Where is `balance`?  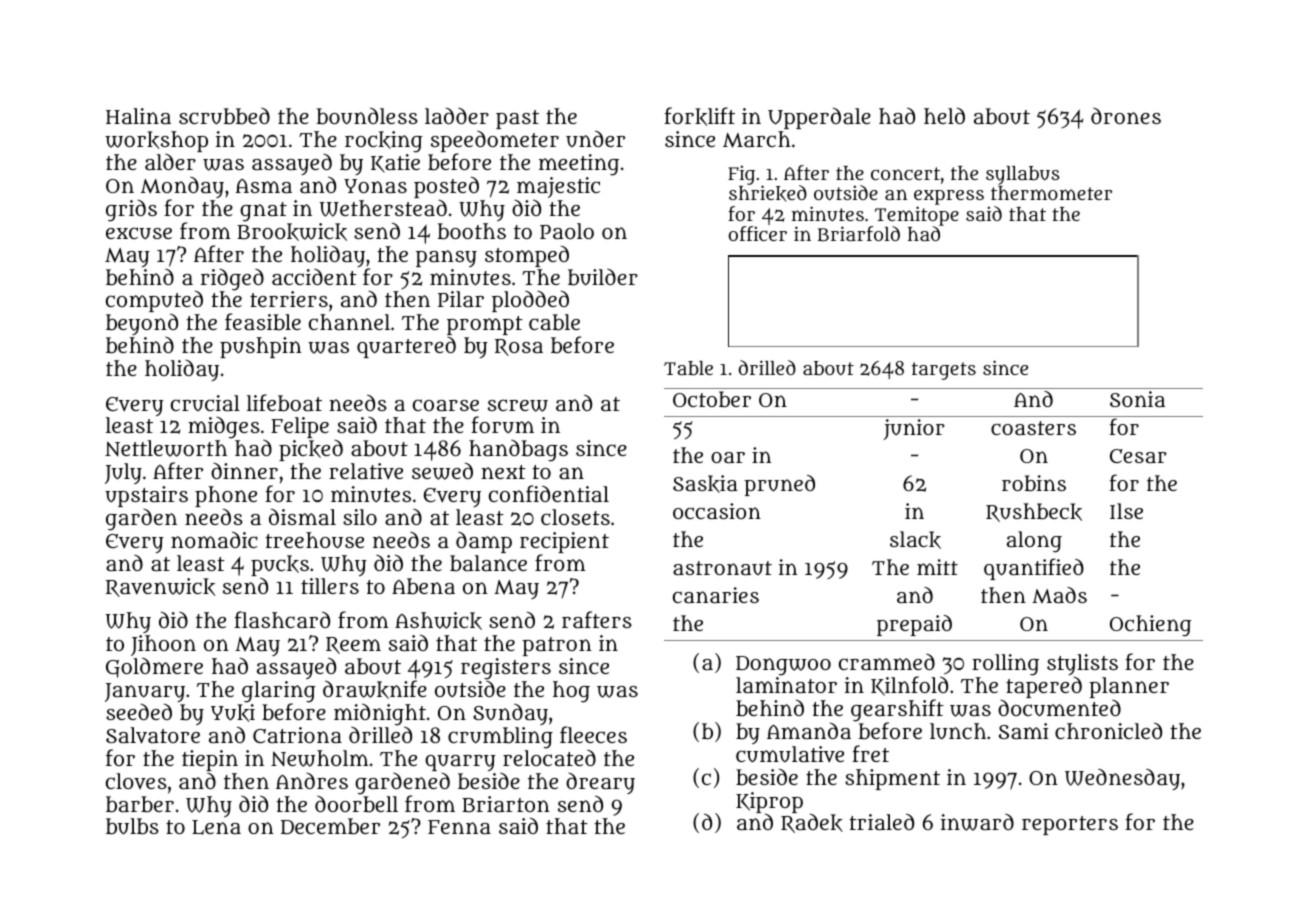
balance is located at coordinates (488, 563).
